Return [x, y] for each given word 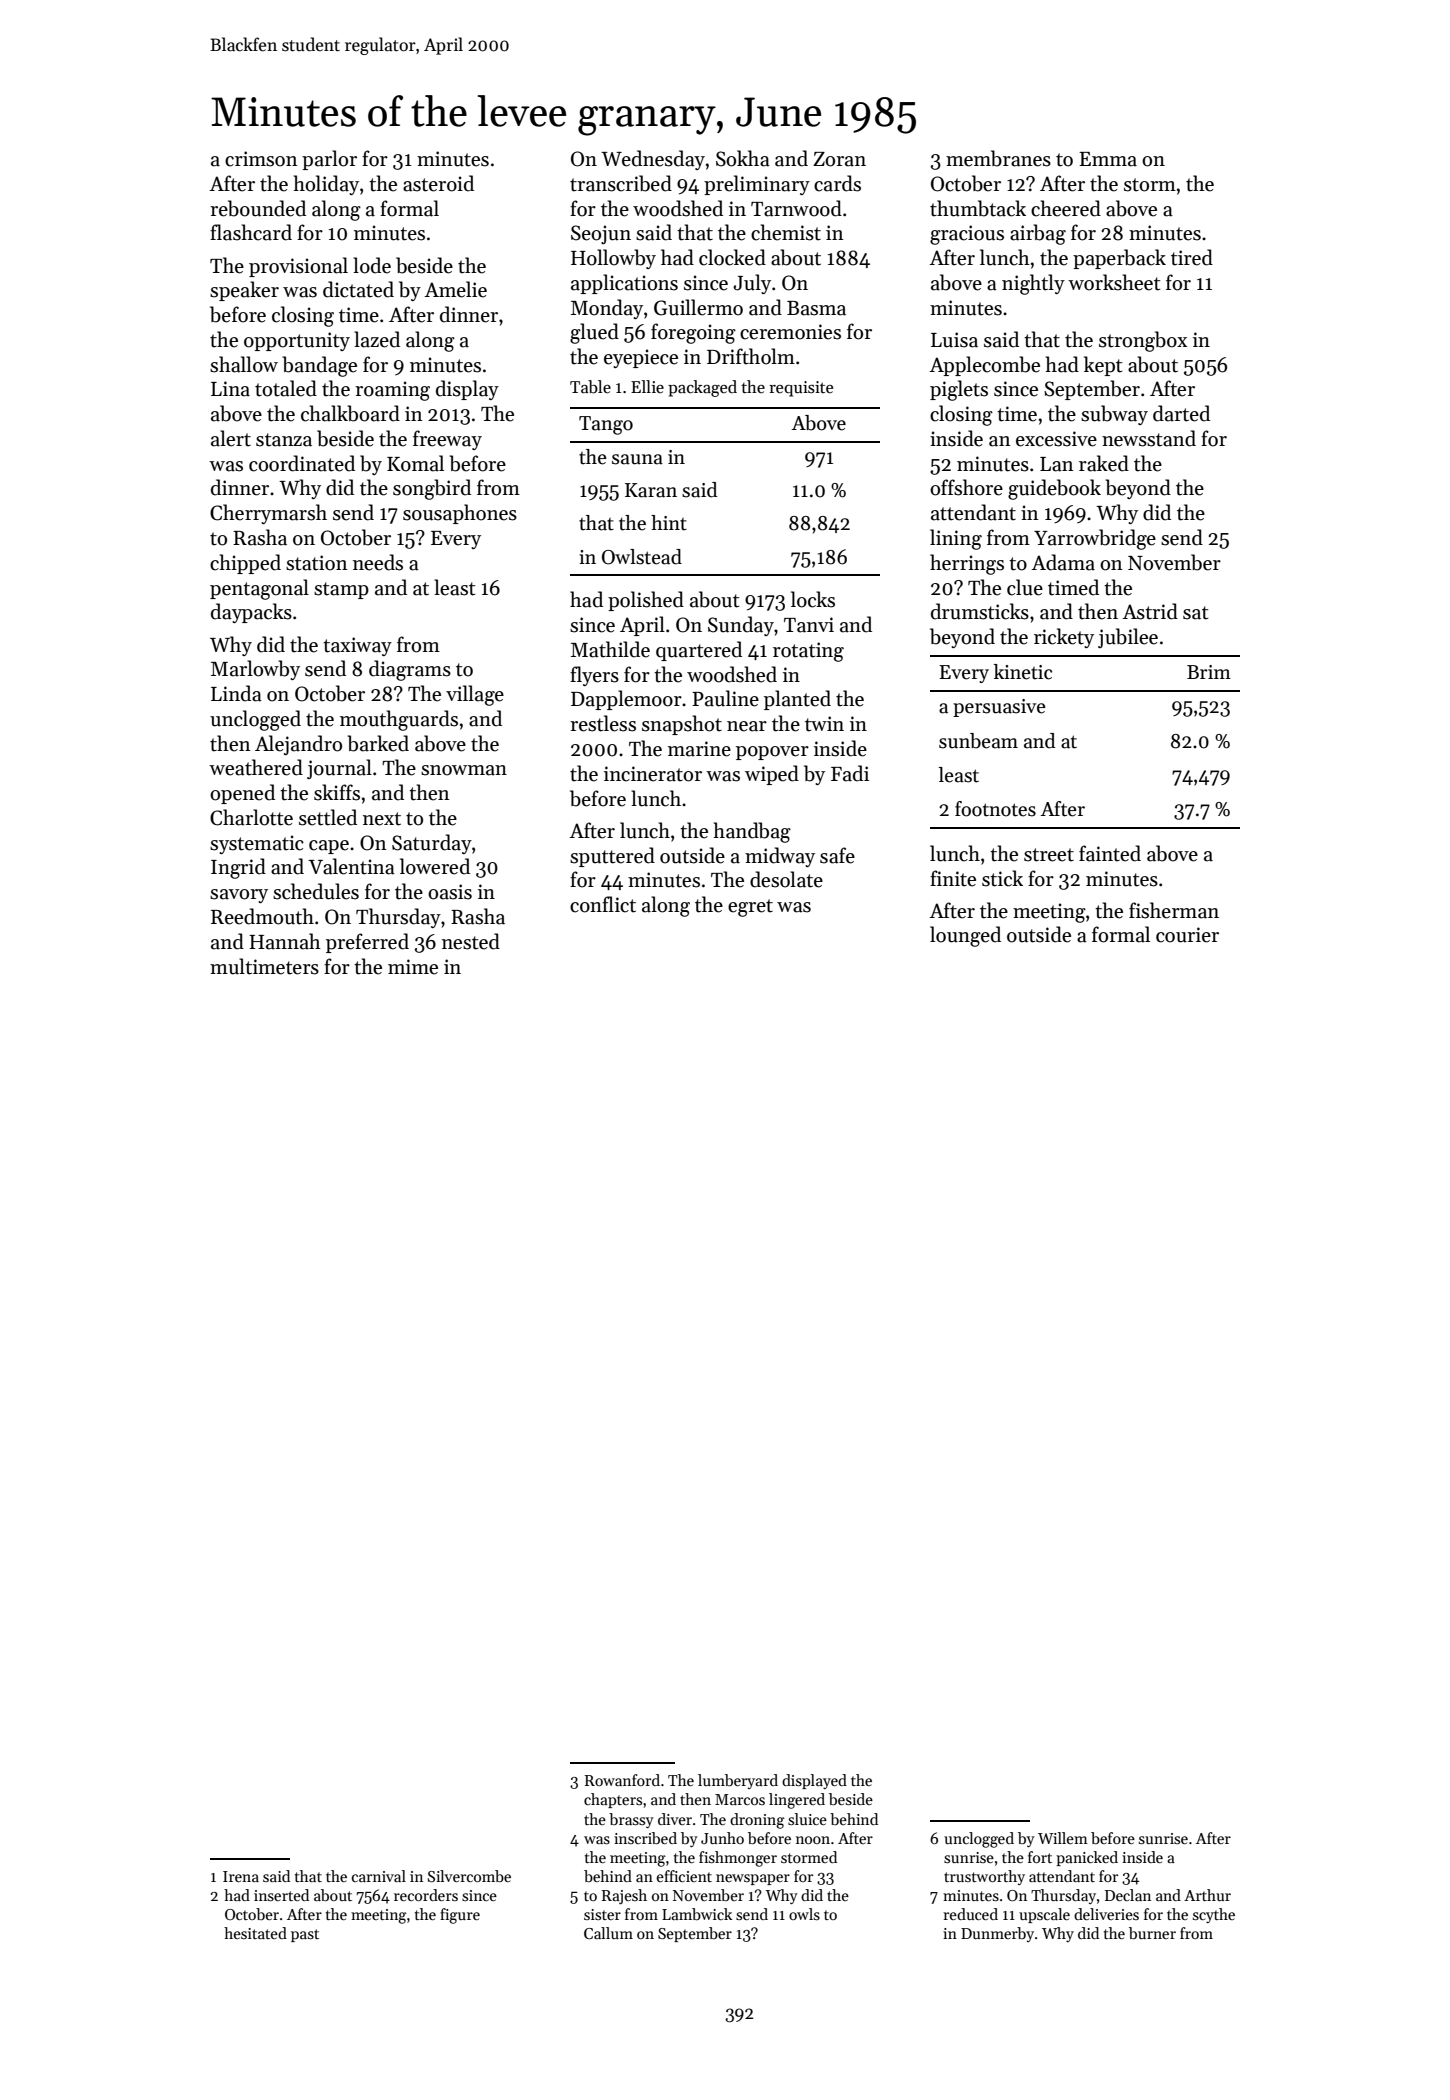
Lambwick [697, 1914]
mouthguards [399, 720]
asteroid [438, 183]
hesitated [255, 1933]
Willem [1063, 1838]
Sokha [743, 158]
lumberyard [738, 1781]
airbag [1038, 234]
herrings [967, 564]
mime [413, 967]
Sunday [741, 626]
